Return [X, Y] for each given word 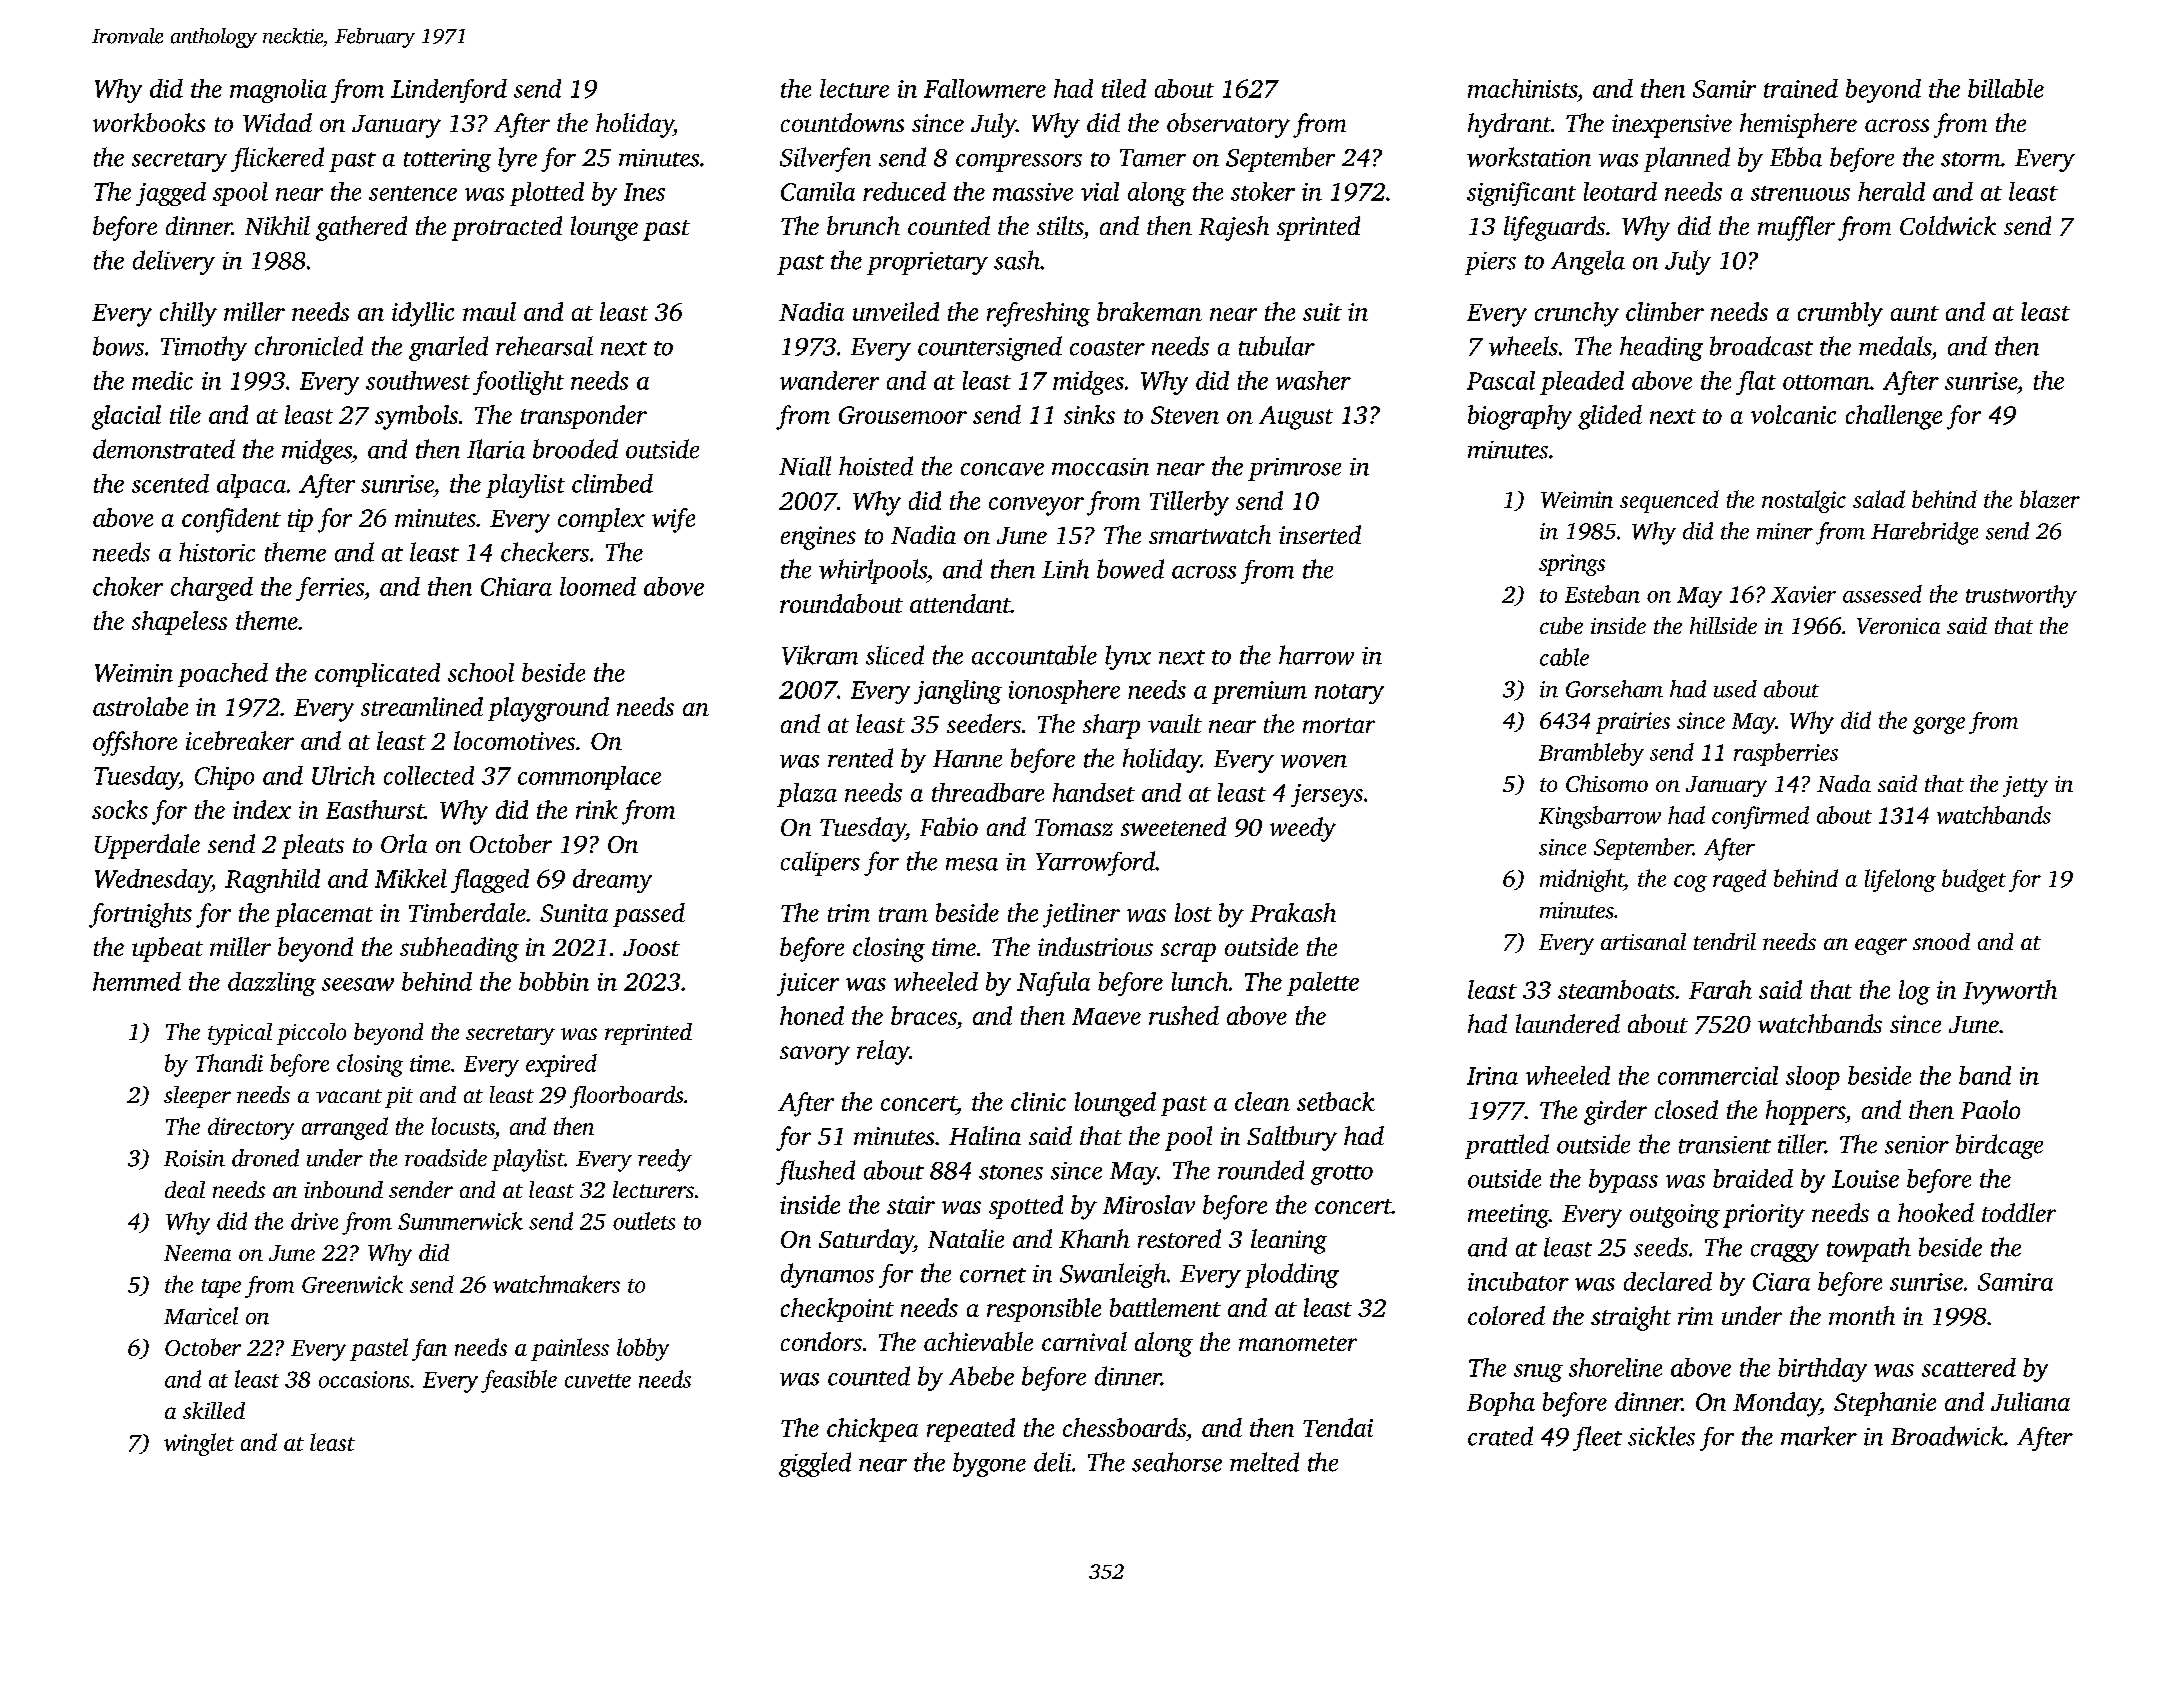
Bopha [1501, 1404]
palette [1323, 984]
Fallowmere [985, 88]
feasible [519, 1381]
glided [1610, 417]
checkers [545, 552]
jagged [171, 194]
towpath [1869, 1249]
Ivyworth [2010, 992]
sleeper [197, 1097]
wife [673, 520]
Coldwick [1948, 225]
